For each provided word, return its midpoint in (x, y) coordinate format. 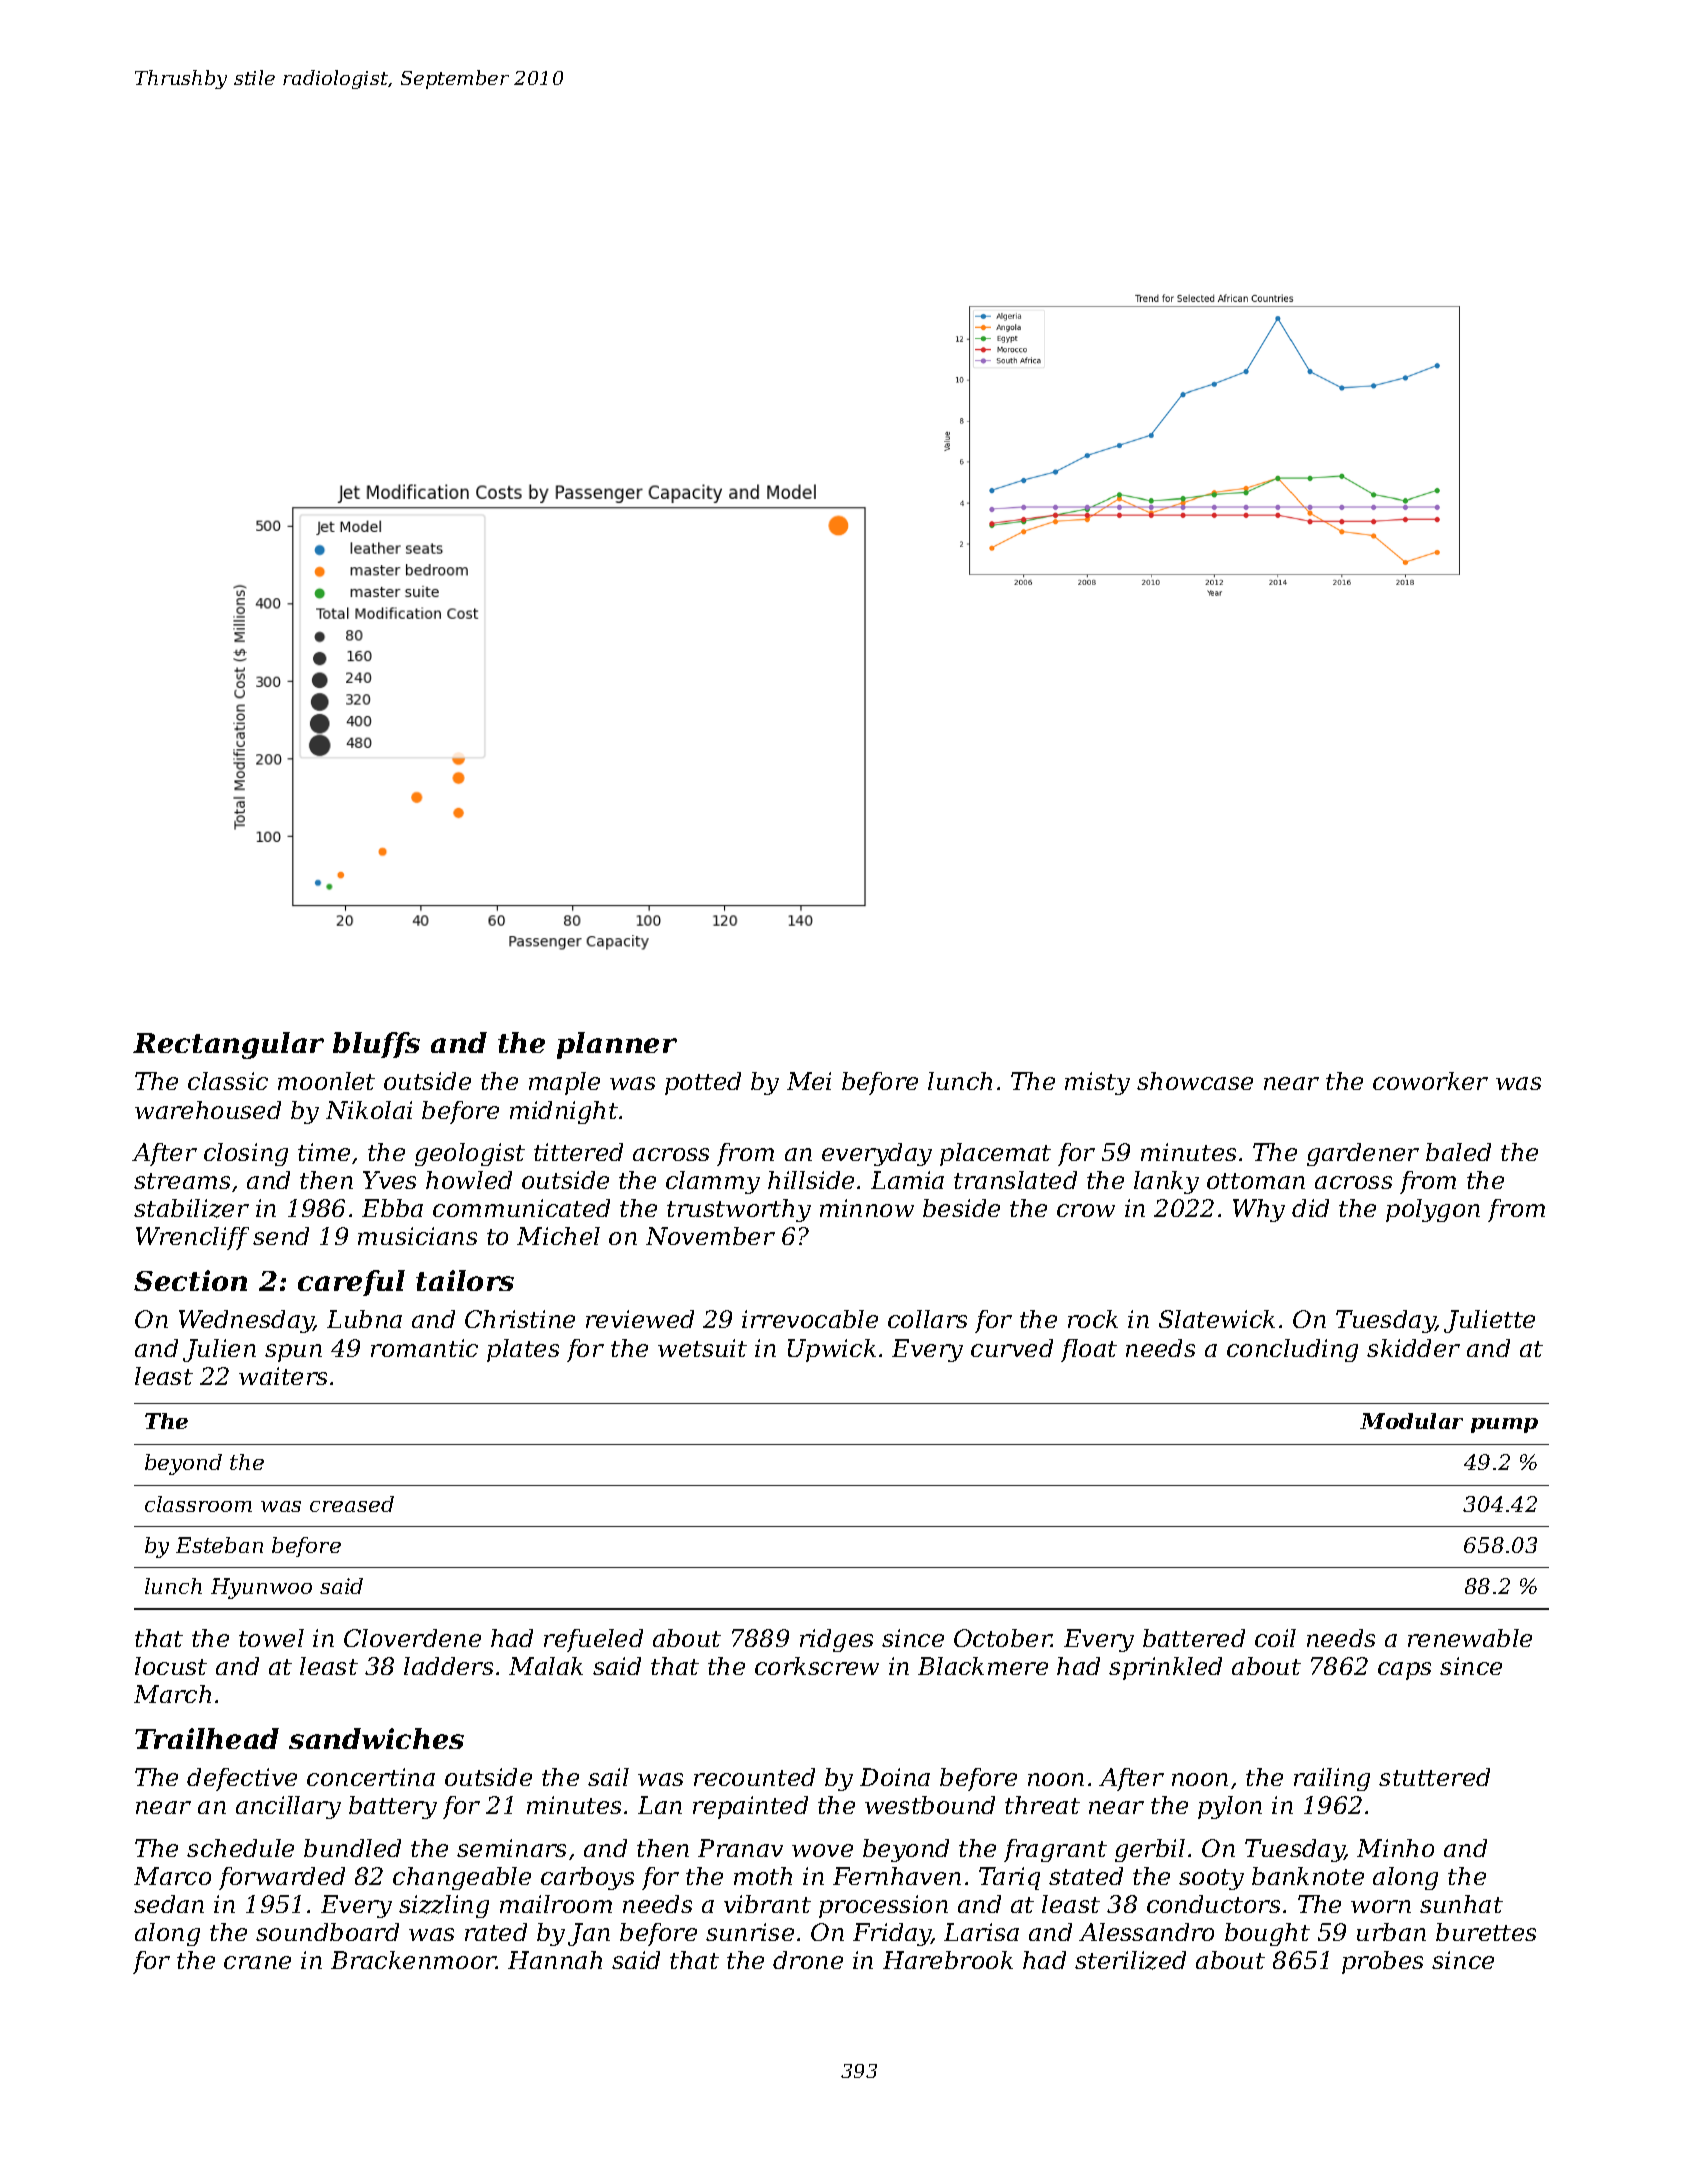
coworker (1430, 1081)
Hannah (555, 1960)
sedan (169, 1904)
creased (352, 1504)
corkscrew (817, 1666)
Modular (1411, 1421)
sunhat (1461, 1904)
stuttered (1434, 1777)
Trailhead (207, 1738)
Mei (809, 1081)
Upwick (832, 1350)
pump (1504, 1425)
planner (617, 1045)
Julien (219, 1350)
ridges (836, 1640)
